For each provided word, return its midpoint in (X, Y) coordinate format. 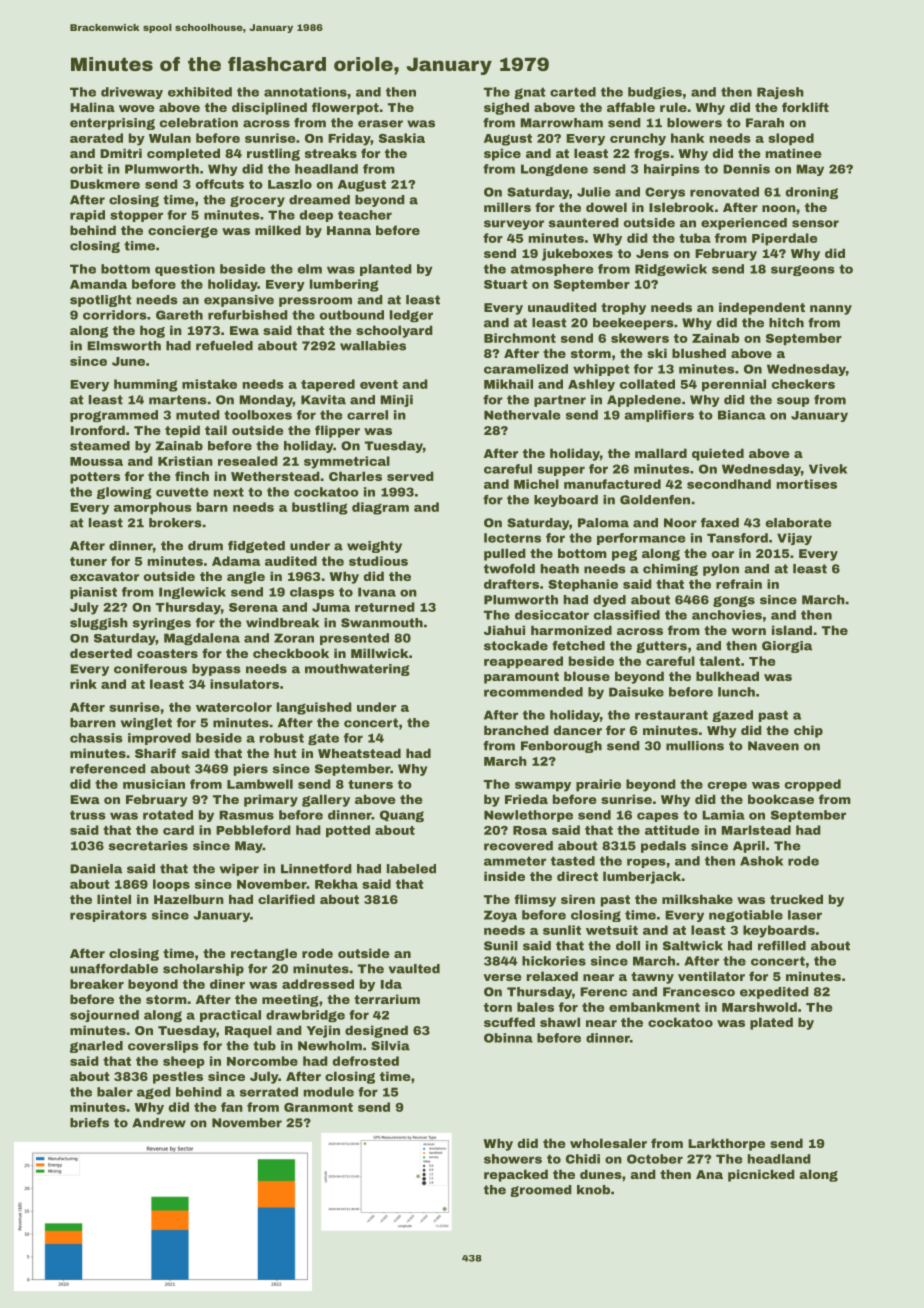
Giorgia (787, 647)
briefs (89, 1123)
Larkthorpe (726, 1144)
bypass (216, 670)
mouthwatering (357, 670)
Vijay (794, 539)
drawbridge (305, 1016)
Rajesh (780, 93)
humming (146, 385)
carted (573, 92)
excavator (104, 576)
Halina (92, 107)
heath (560, 569)
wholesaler (608, 1143)
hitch (786, 323)
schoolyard (394, 331)
